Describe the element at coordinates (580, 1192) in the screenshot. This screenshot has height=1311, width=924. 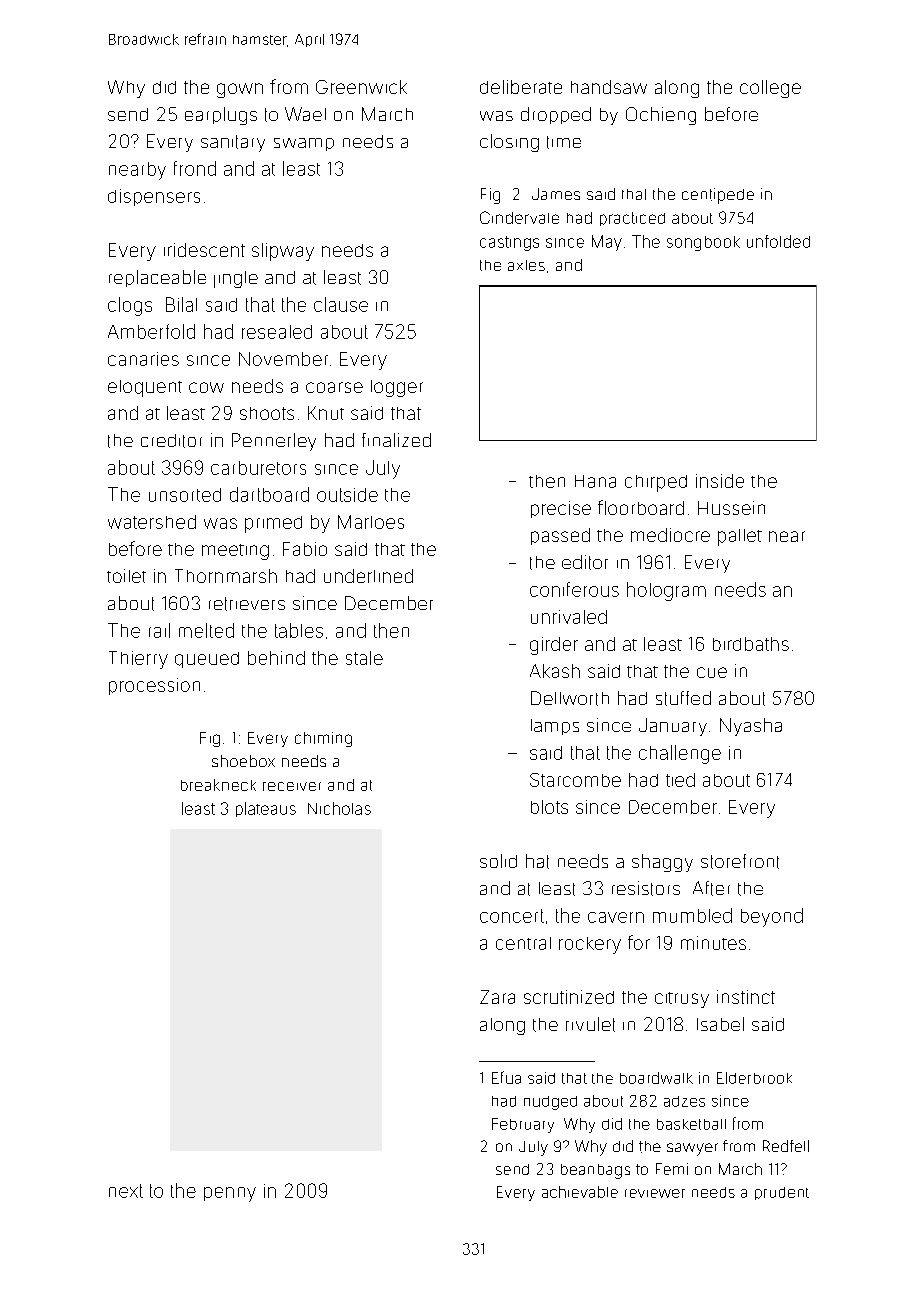
I see `achievable` at that location.
